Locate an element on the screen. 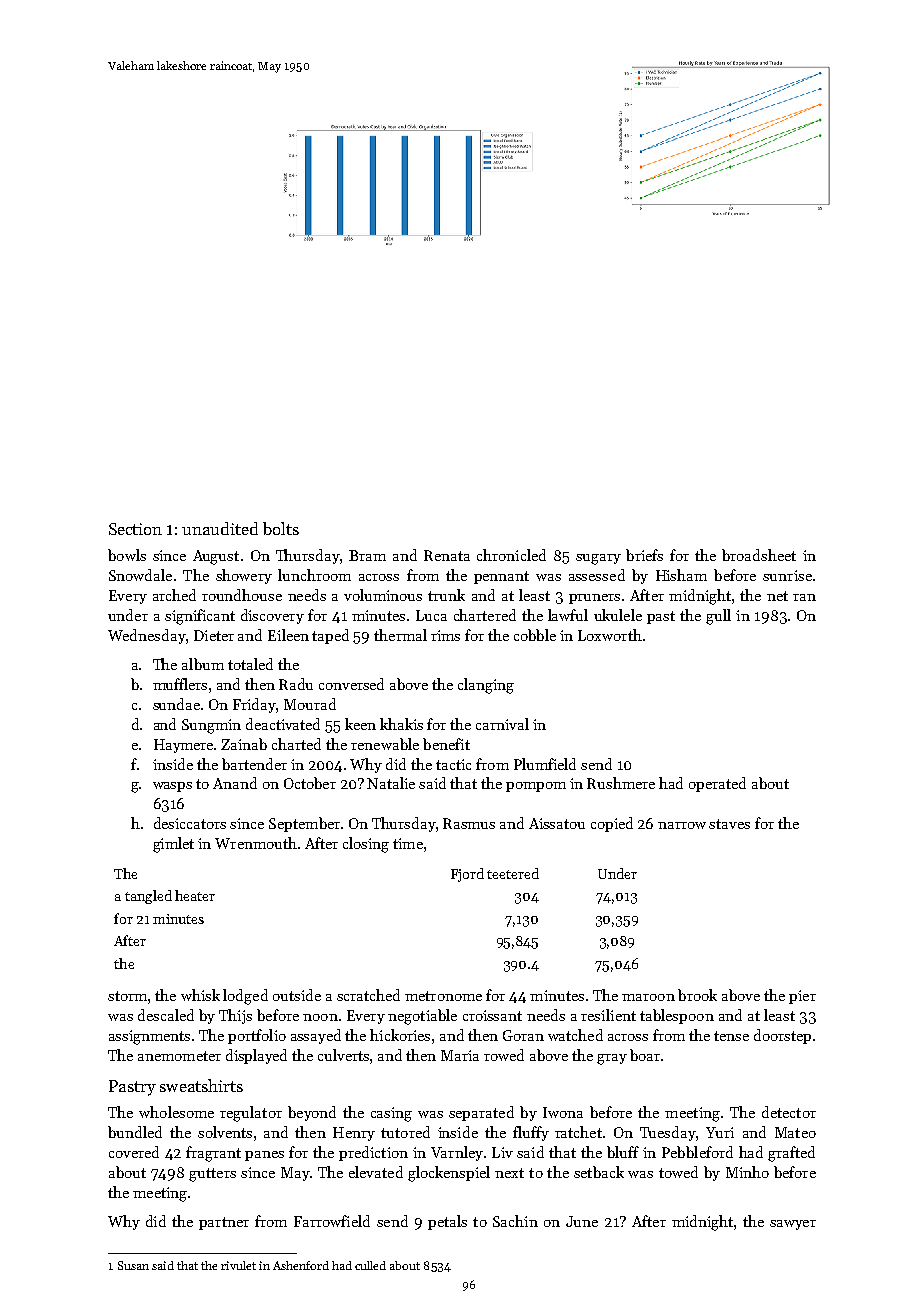 The height and width of the screenshot is (1308, 924). culled is located at coordinates (370, 1265).
